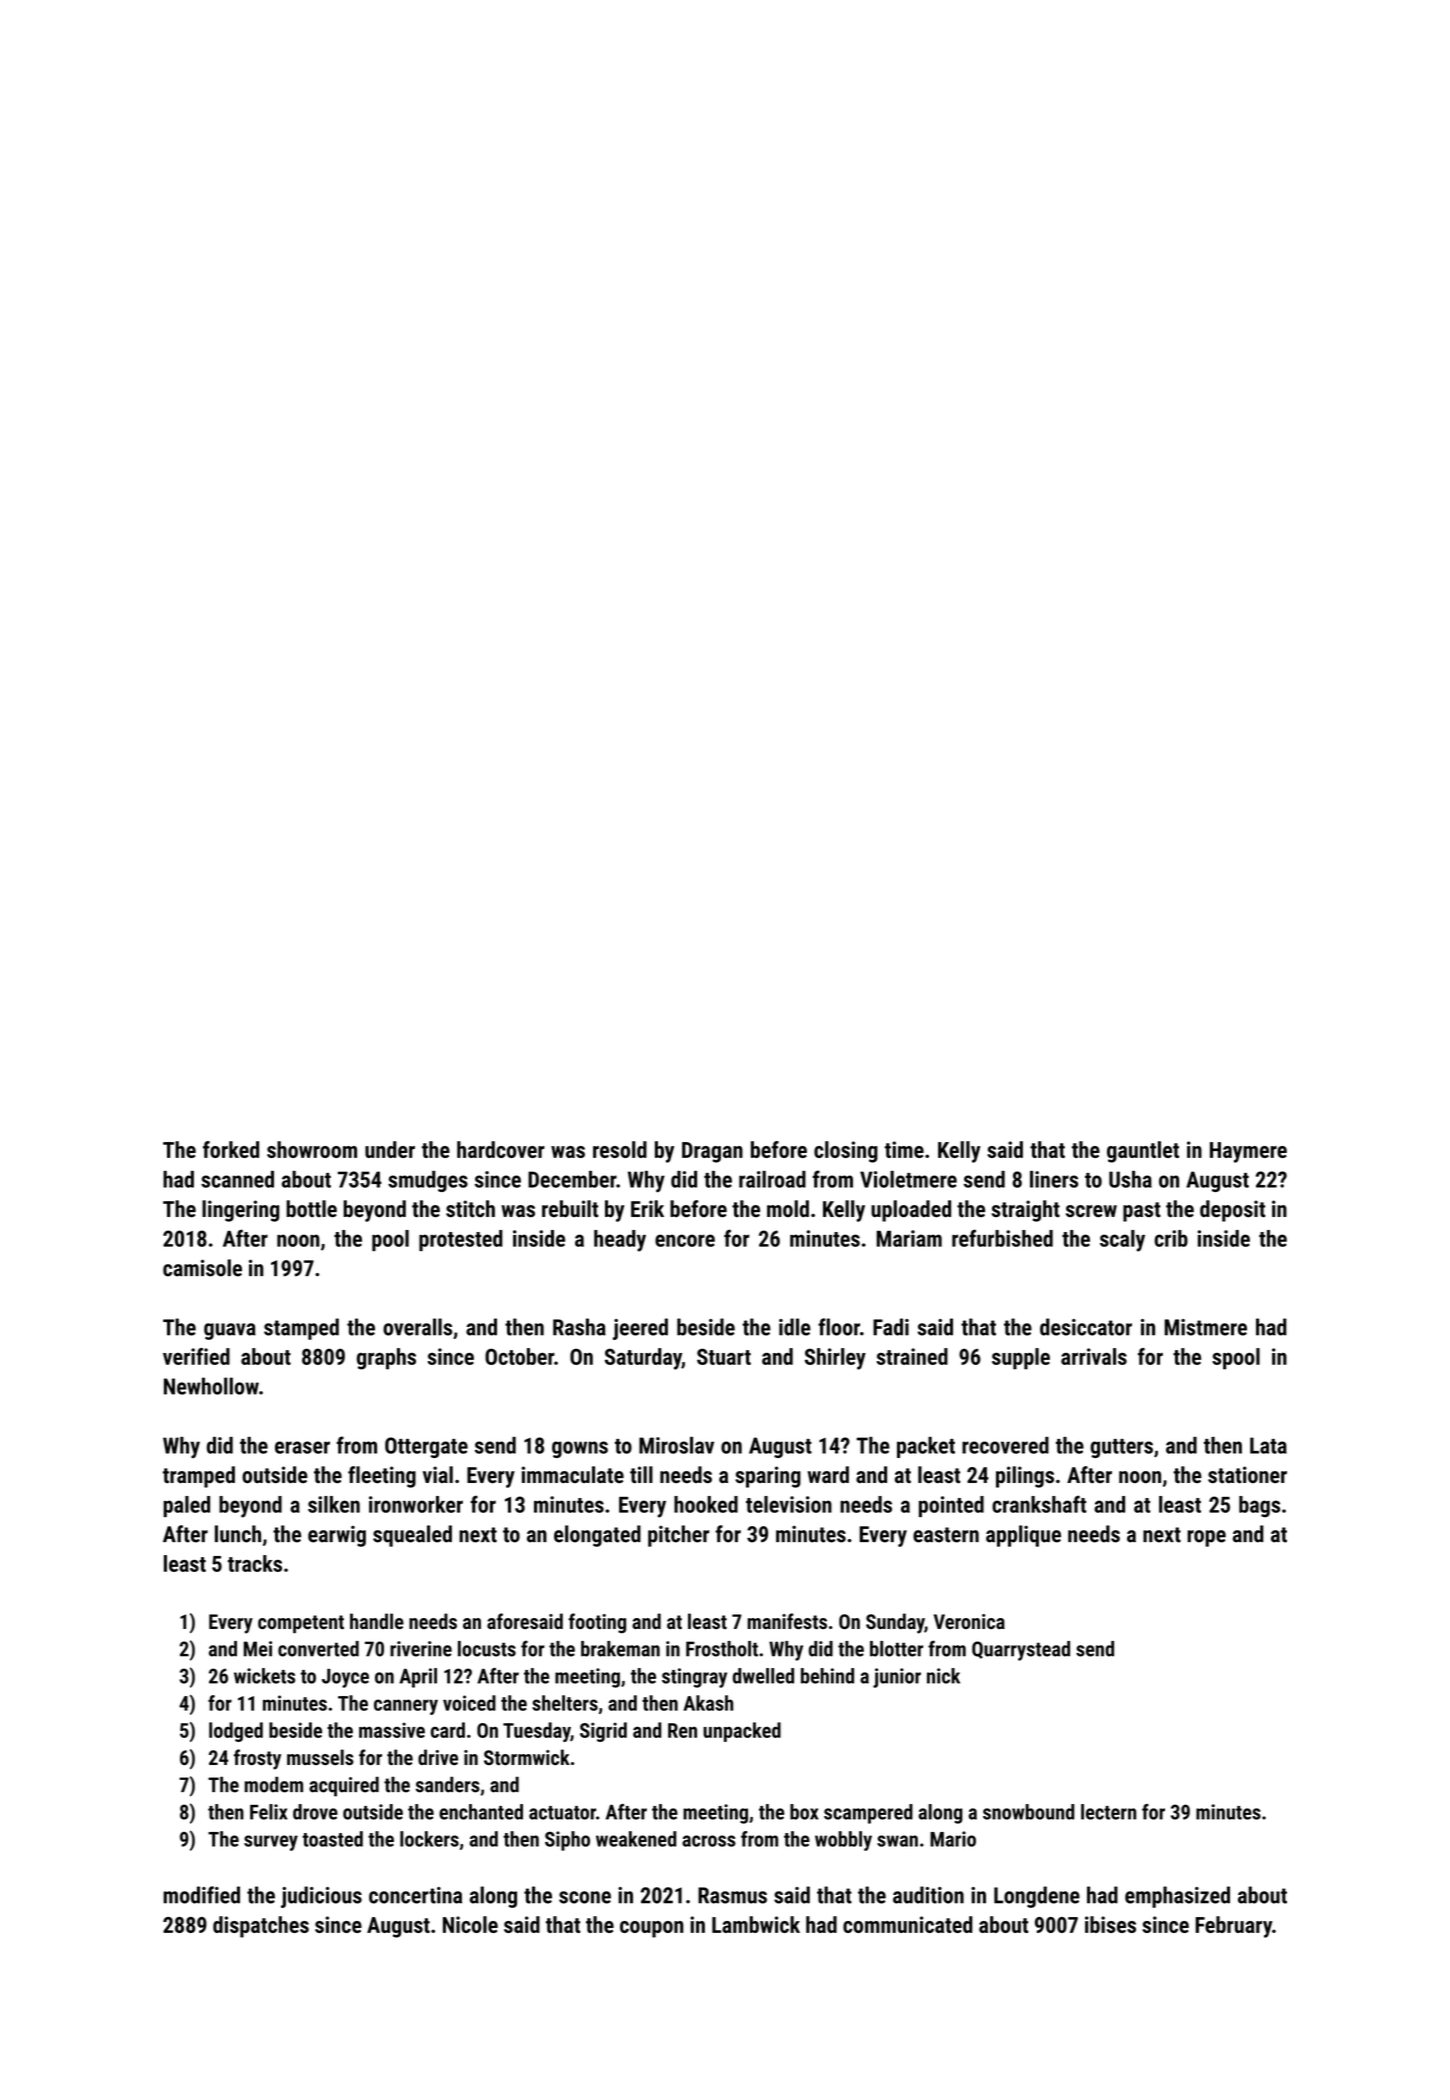 The image size is (1450, 2100). What do you see at coordinates (255, 1563) in the screenshot?
I see `tracks` at bounding box center [255, 1563].
